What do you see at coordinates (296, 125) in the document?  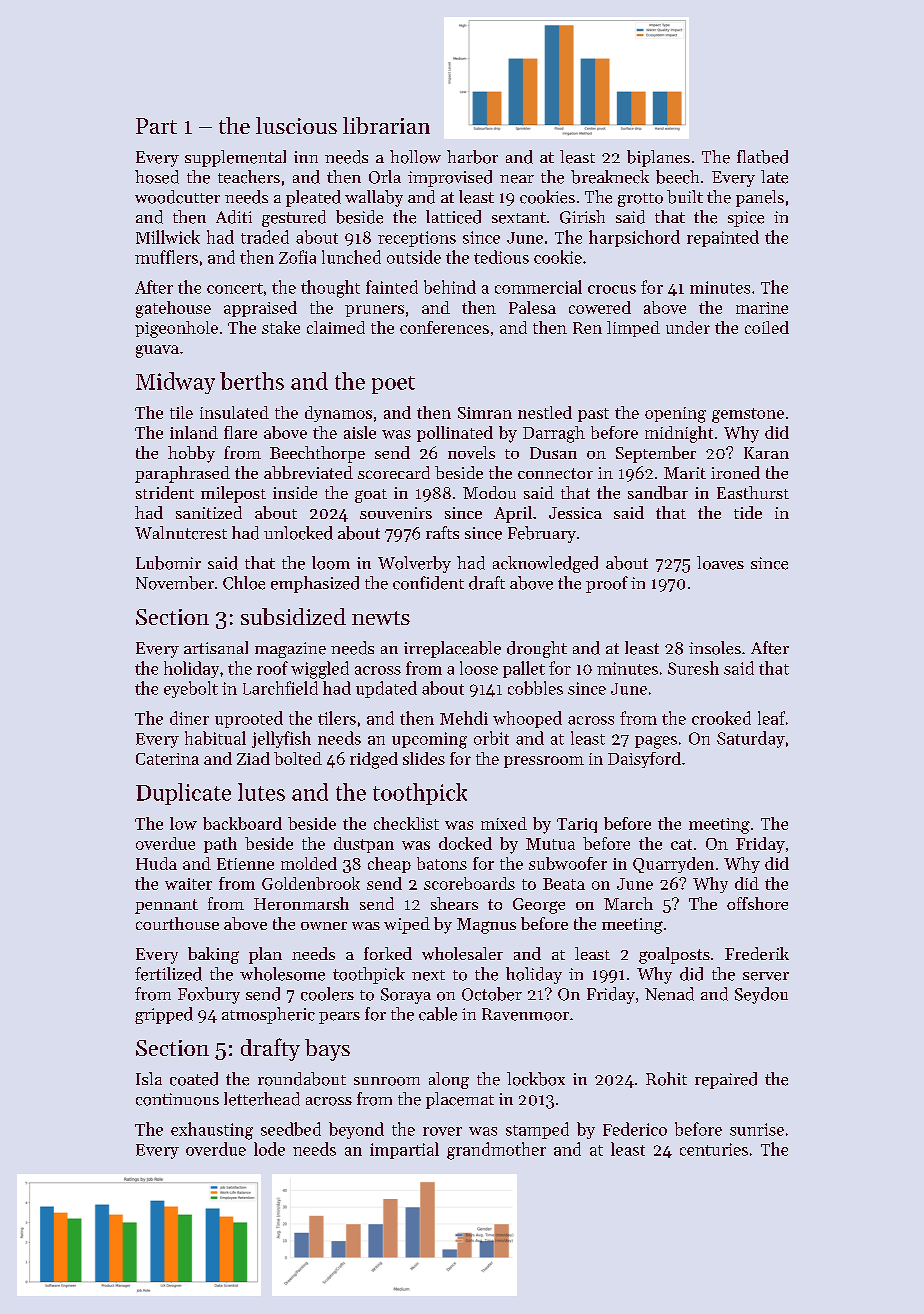 I see `luscious` at bounding box center [296, 125].
